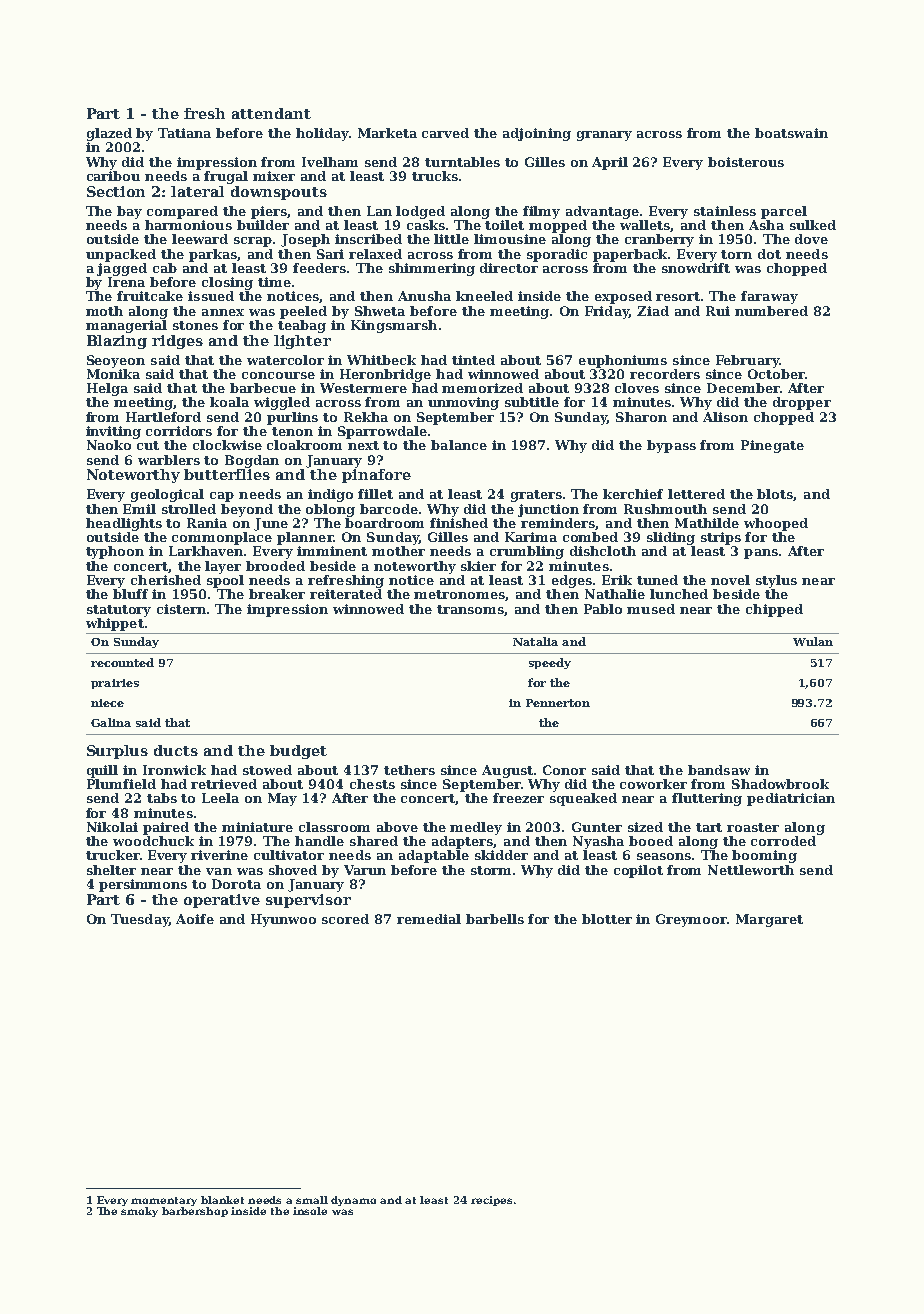  What do you see at coordinates (195, 919) in the document?
I see `Aoife` at bounding box center [195, 919].
